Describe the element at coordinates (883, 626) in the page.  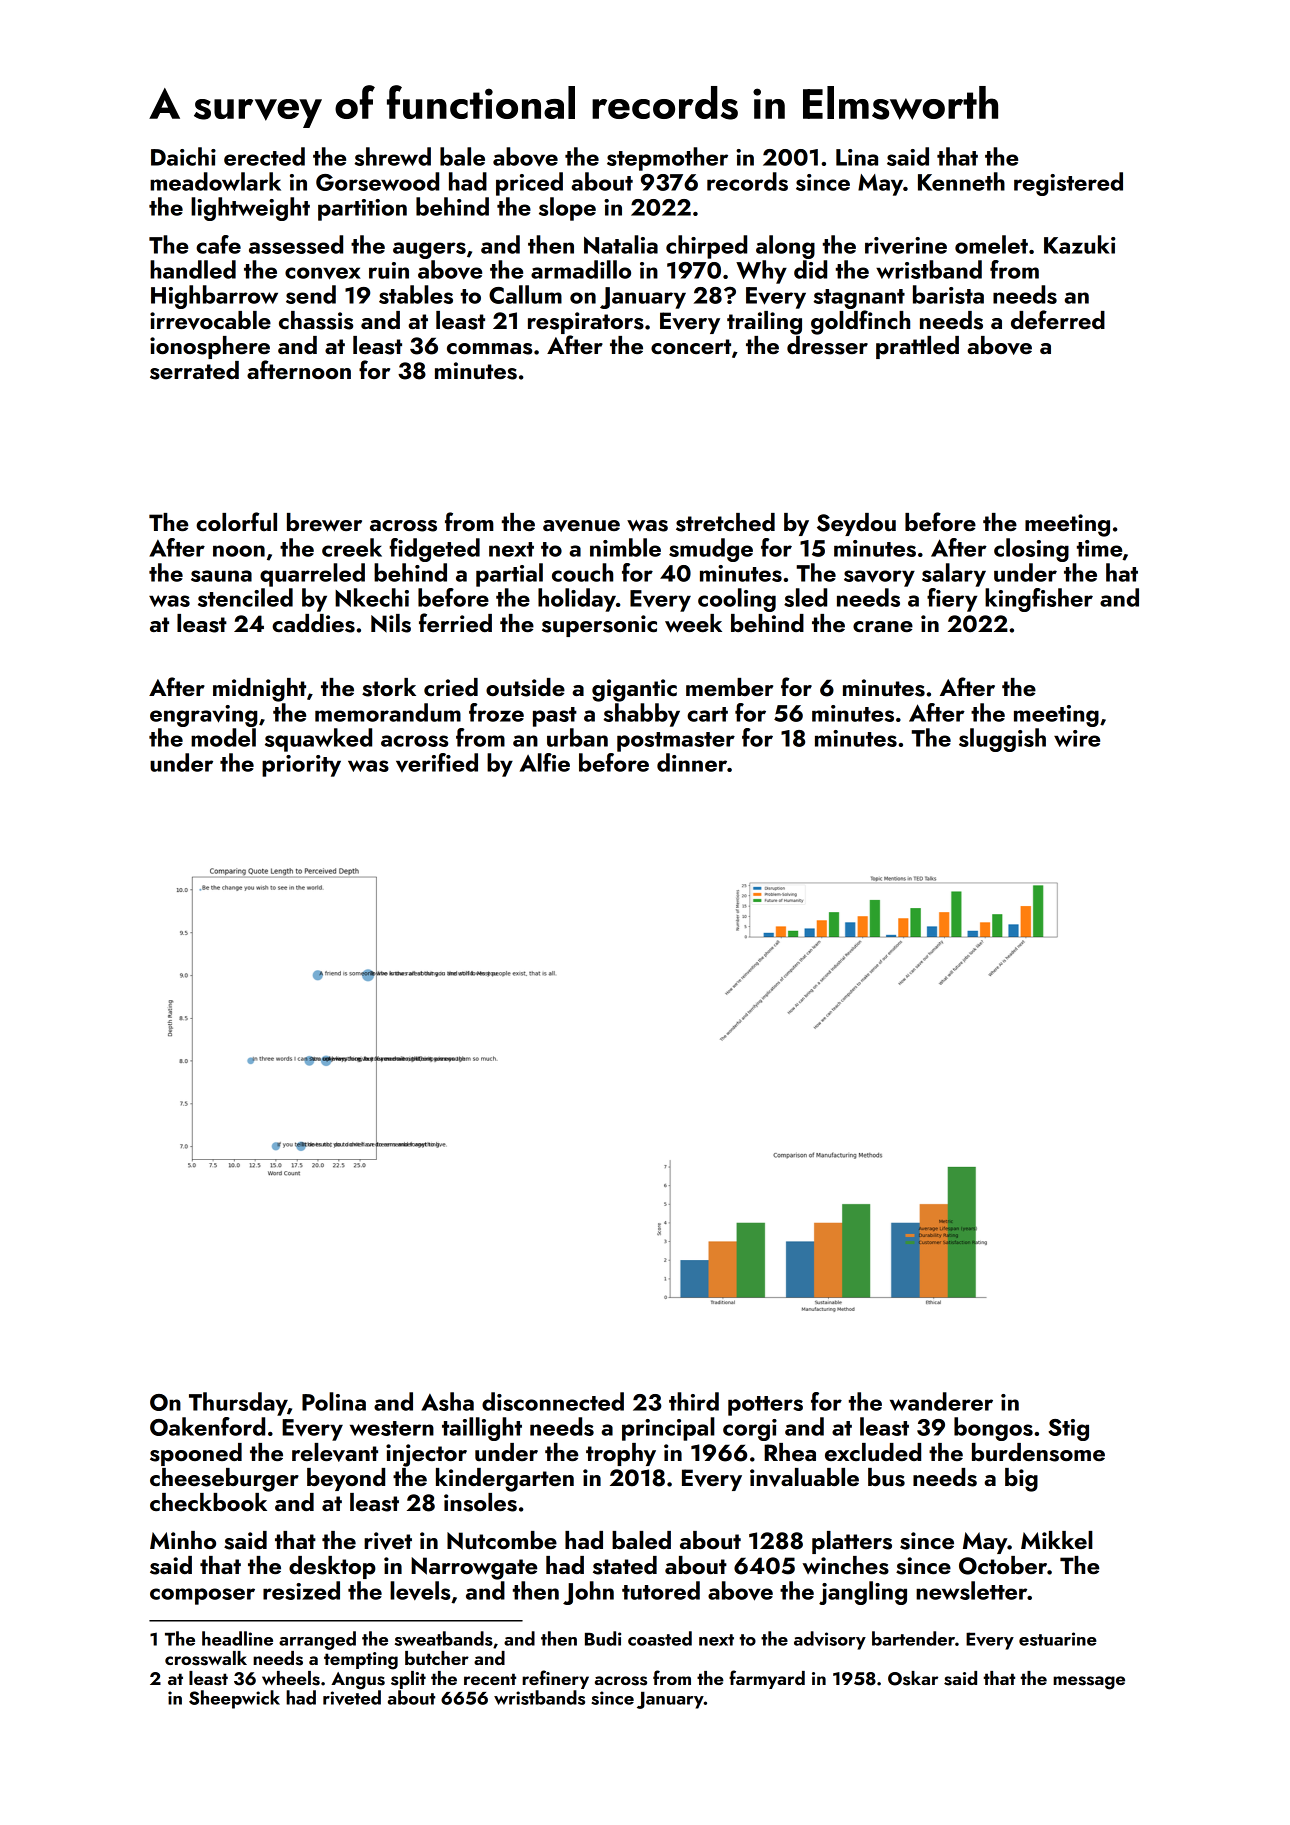
I see `crane` at that location.
